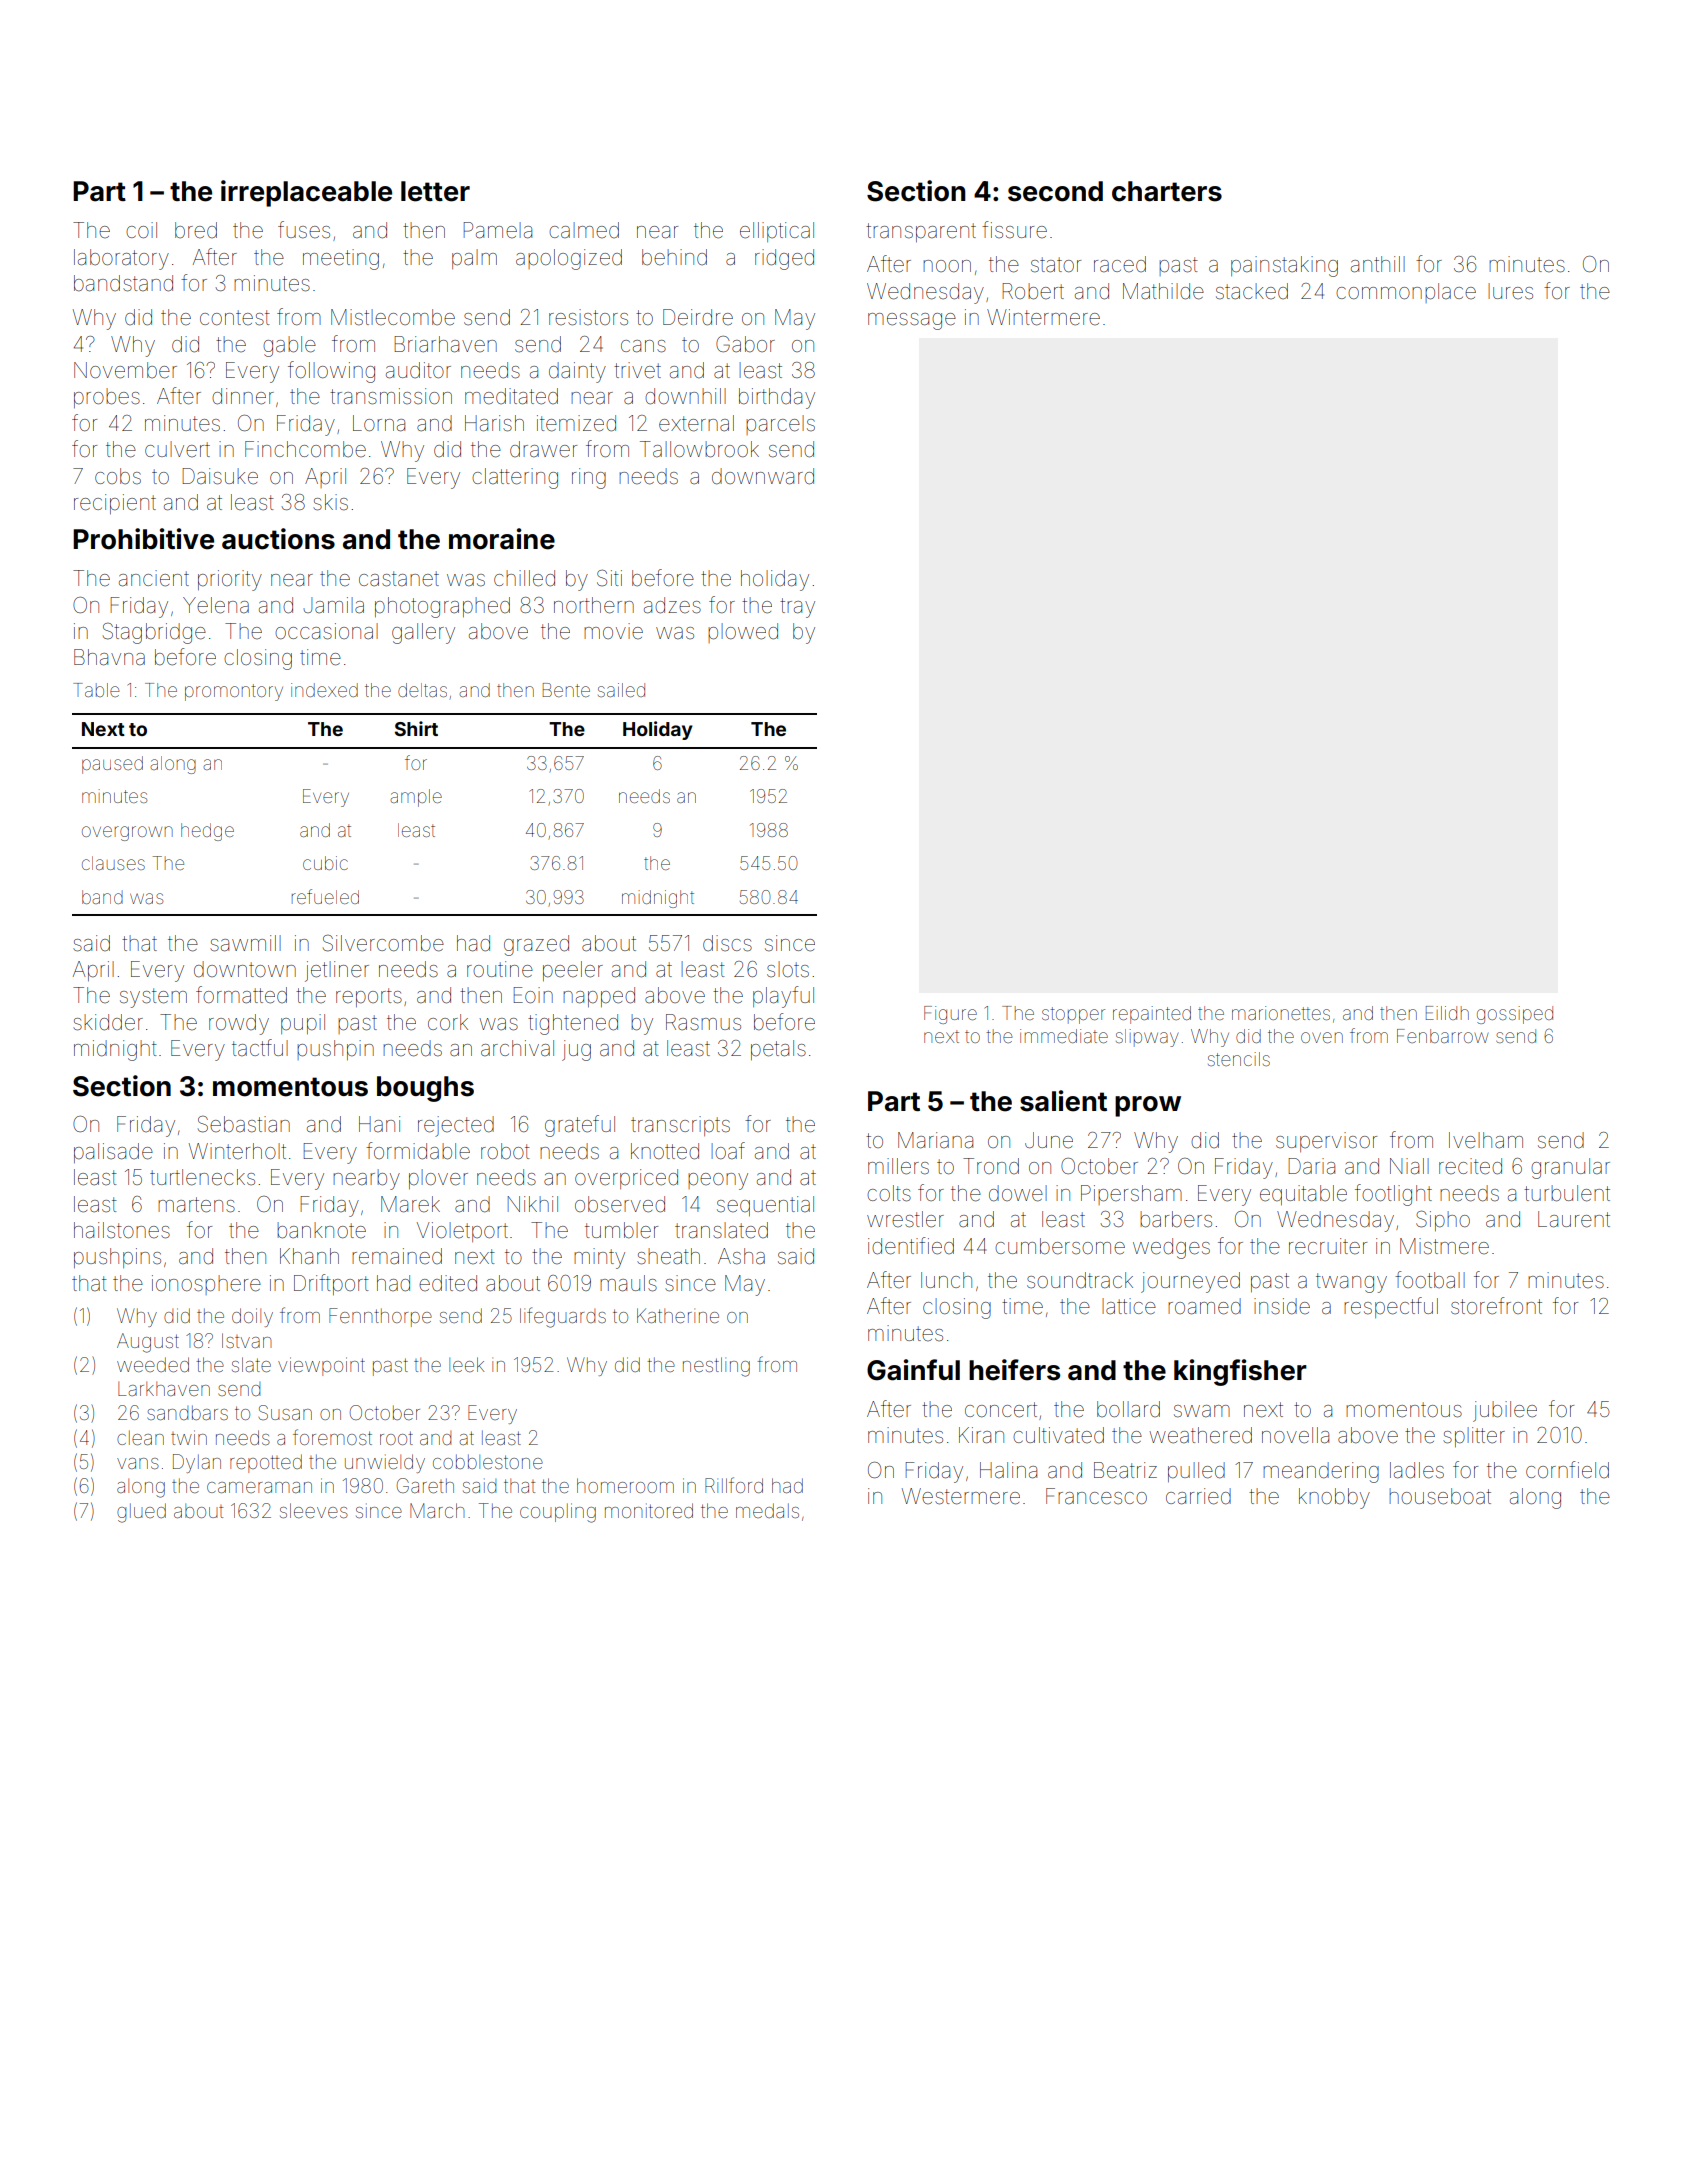 Image resolution: width=1683 pixels, height=2178 pixels. Describe the element at coordinates (797, 608) in the screenshot. I see `tray` at that location.
